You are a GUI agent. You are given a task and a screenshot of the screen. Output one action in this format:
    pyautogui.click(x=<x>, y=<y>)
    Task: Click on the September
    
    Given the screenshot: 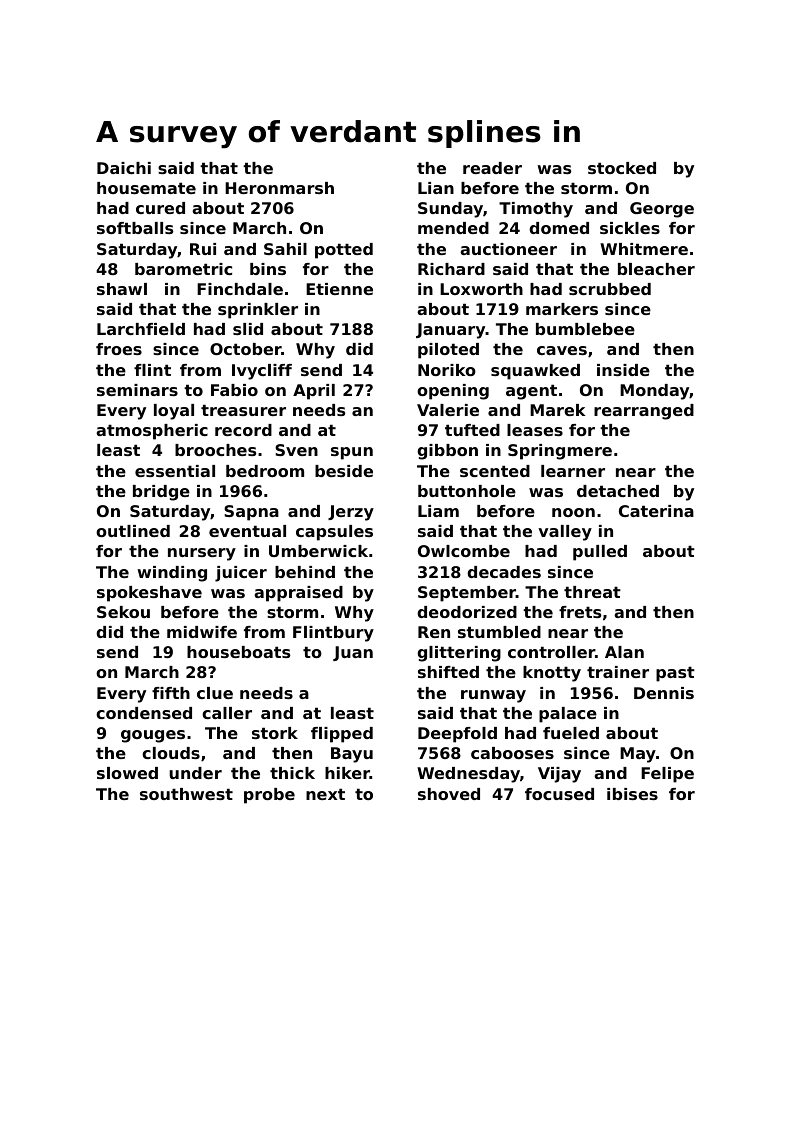 What is the action you would take?
    pyautogui.click(x=467, y=594)
